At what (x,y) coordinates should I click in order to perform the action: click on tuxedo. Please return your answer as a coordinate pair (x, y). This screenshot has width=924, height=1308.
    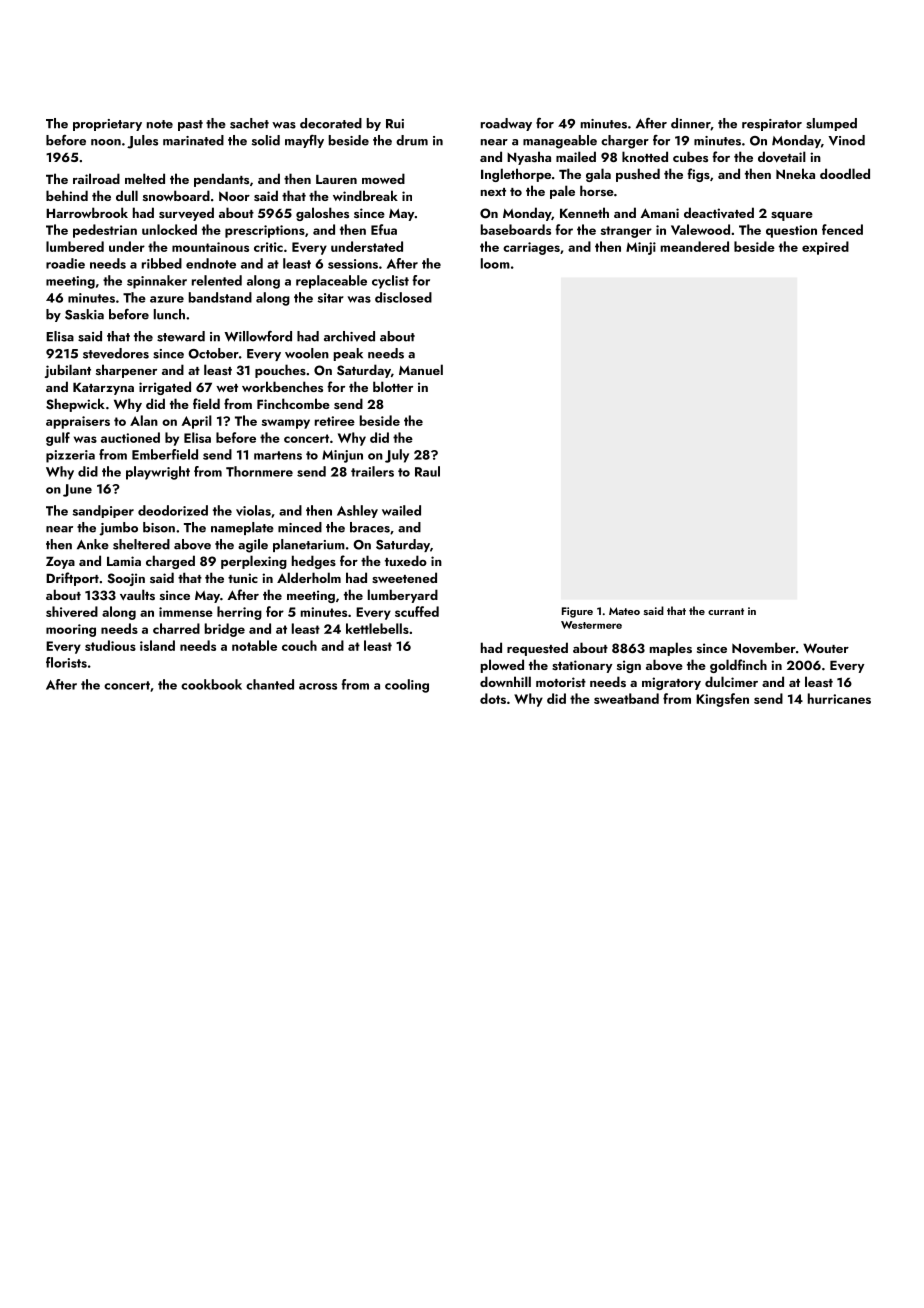
    Looking at the image, I should click on (406, 560).
